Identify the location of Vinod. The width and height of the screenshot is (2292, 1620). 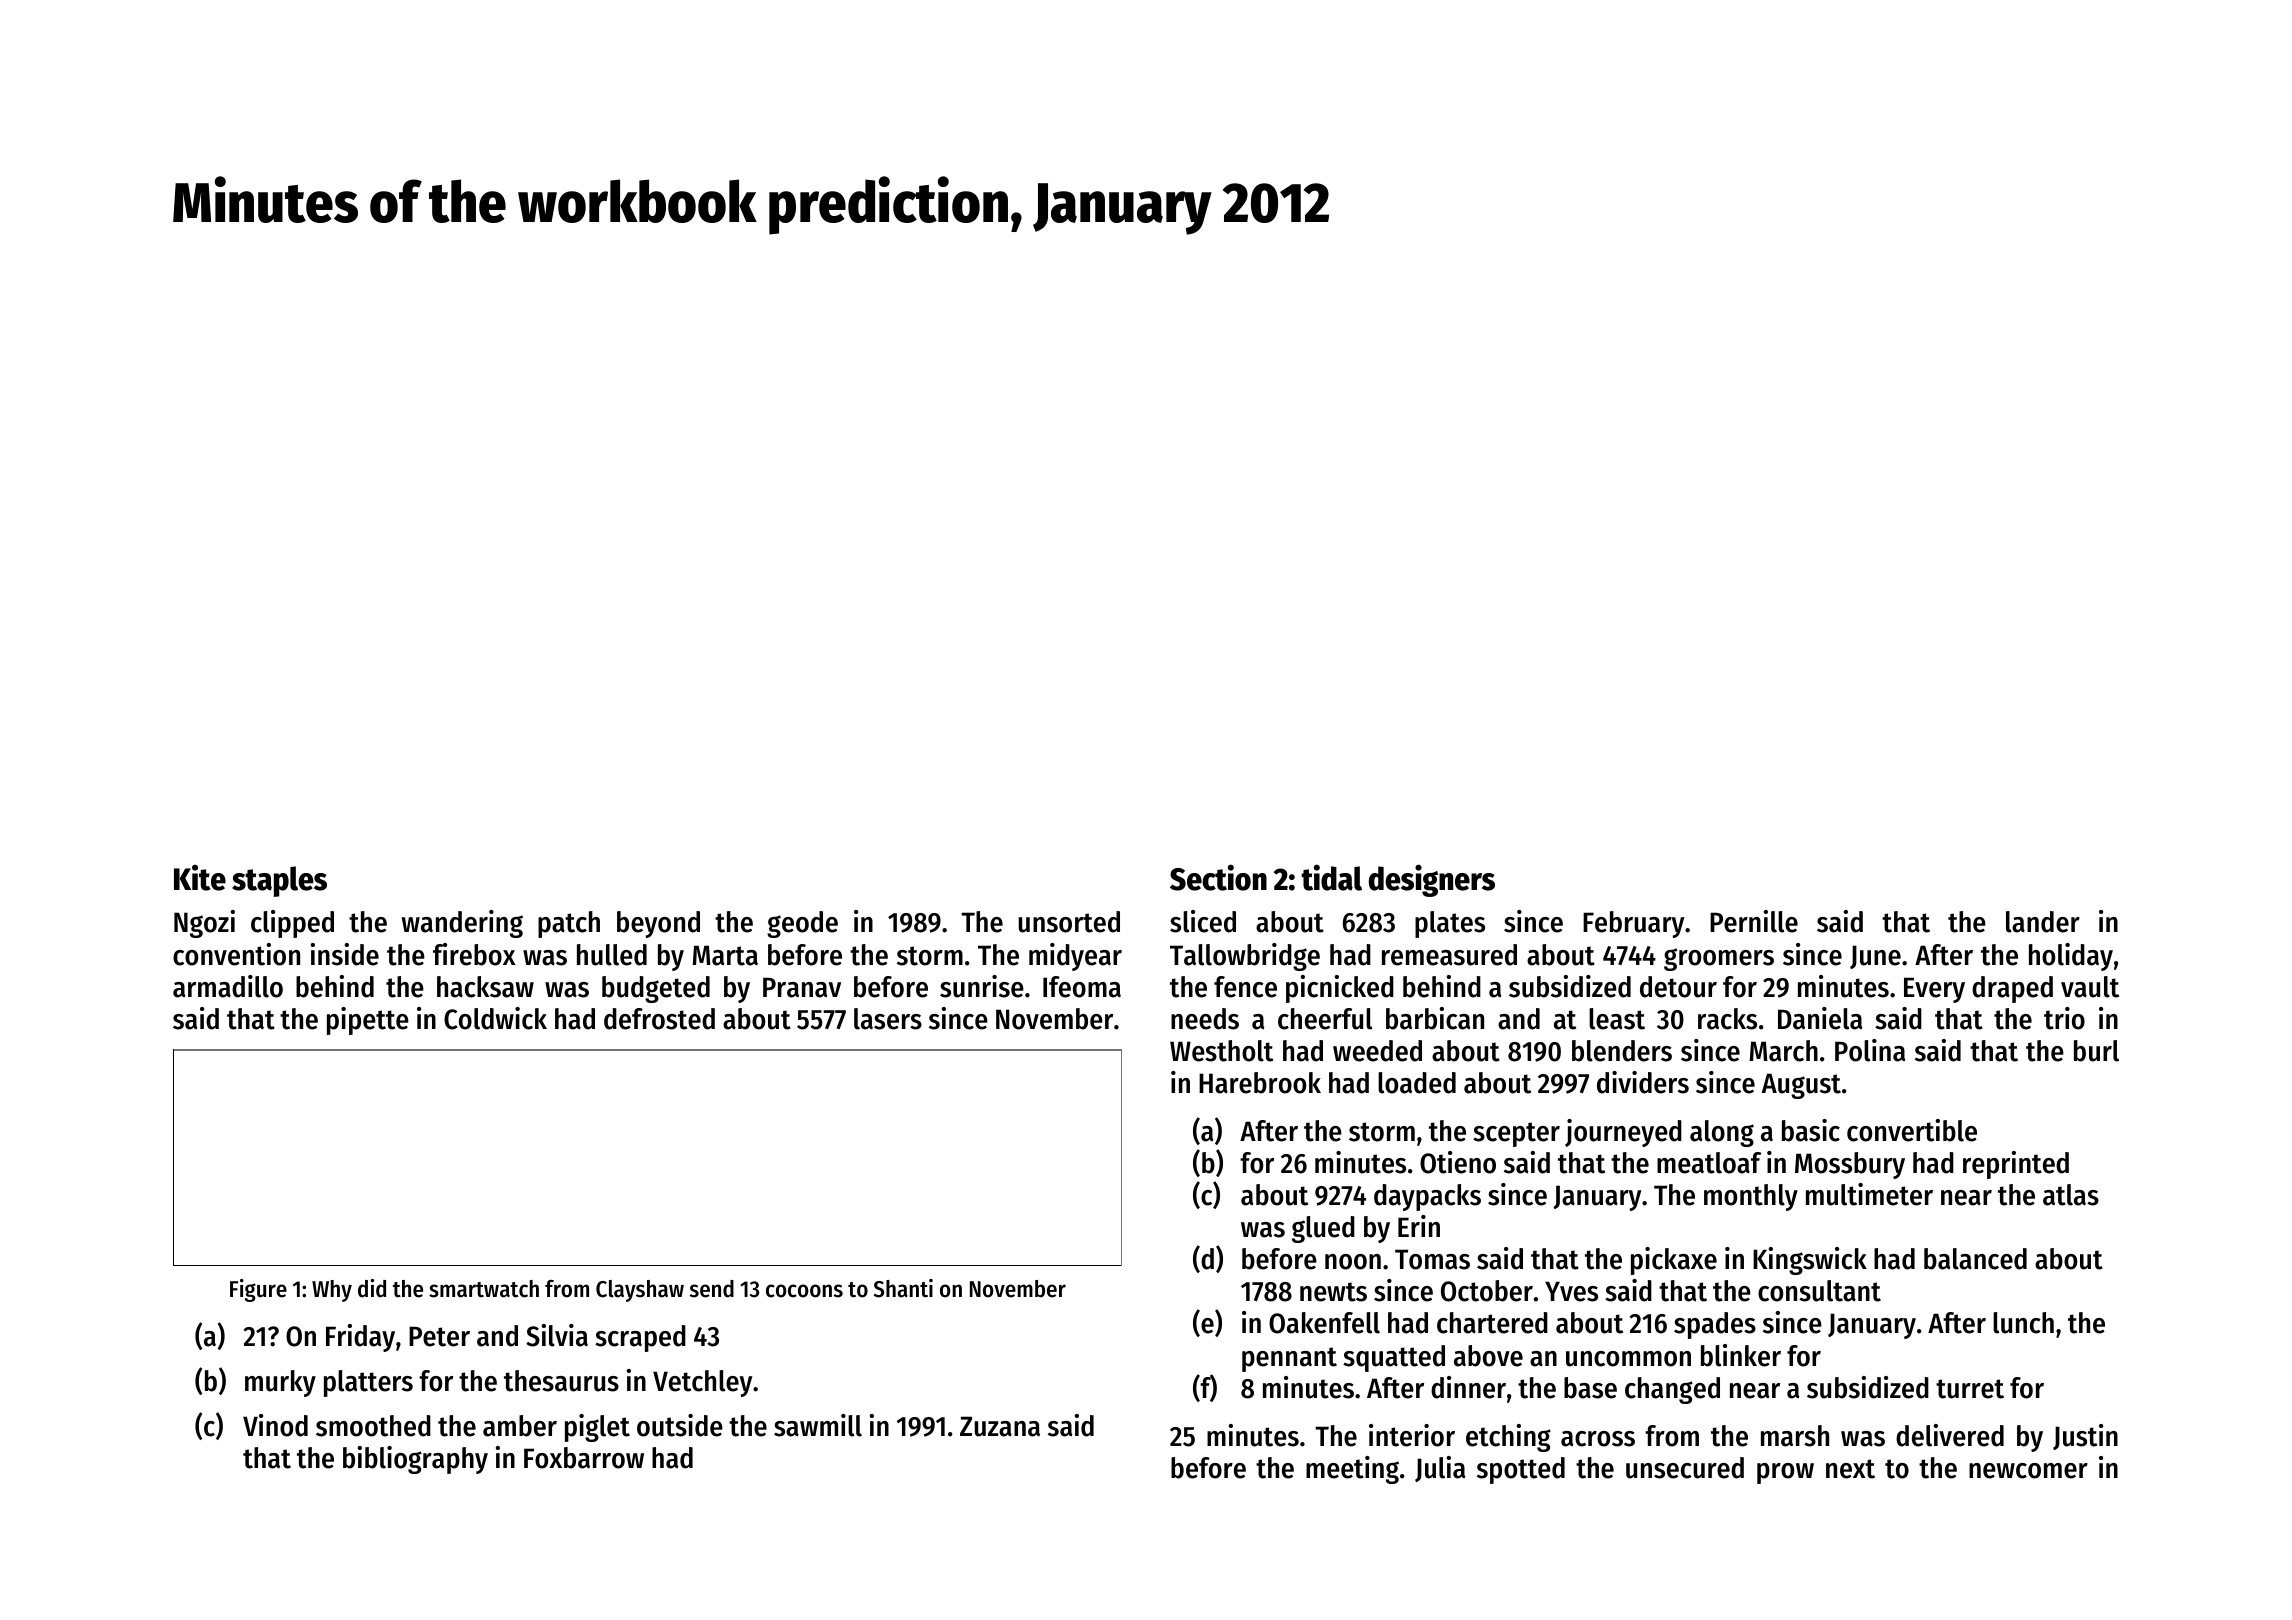
(275, 1425).
